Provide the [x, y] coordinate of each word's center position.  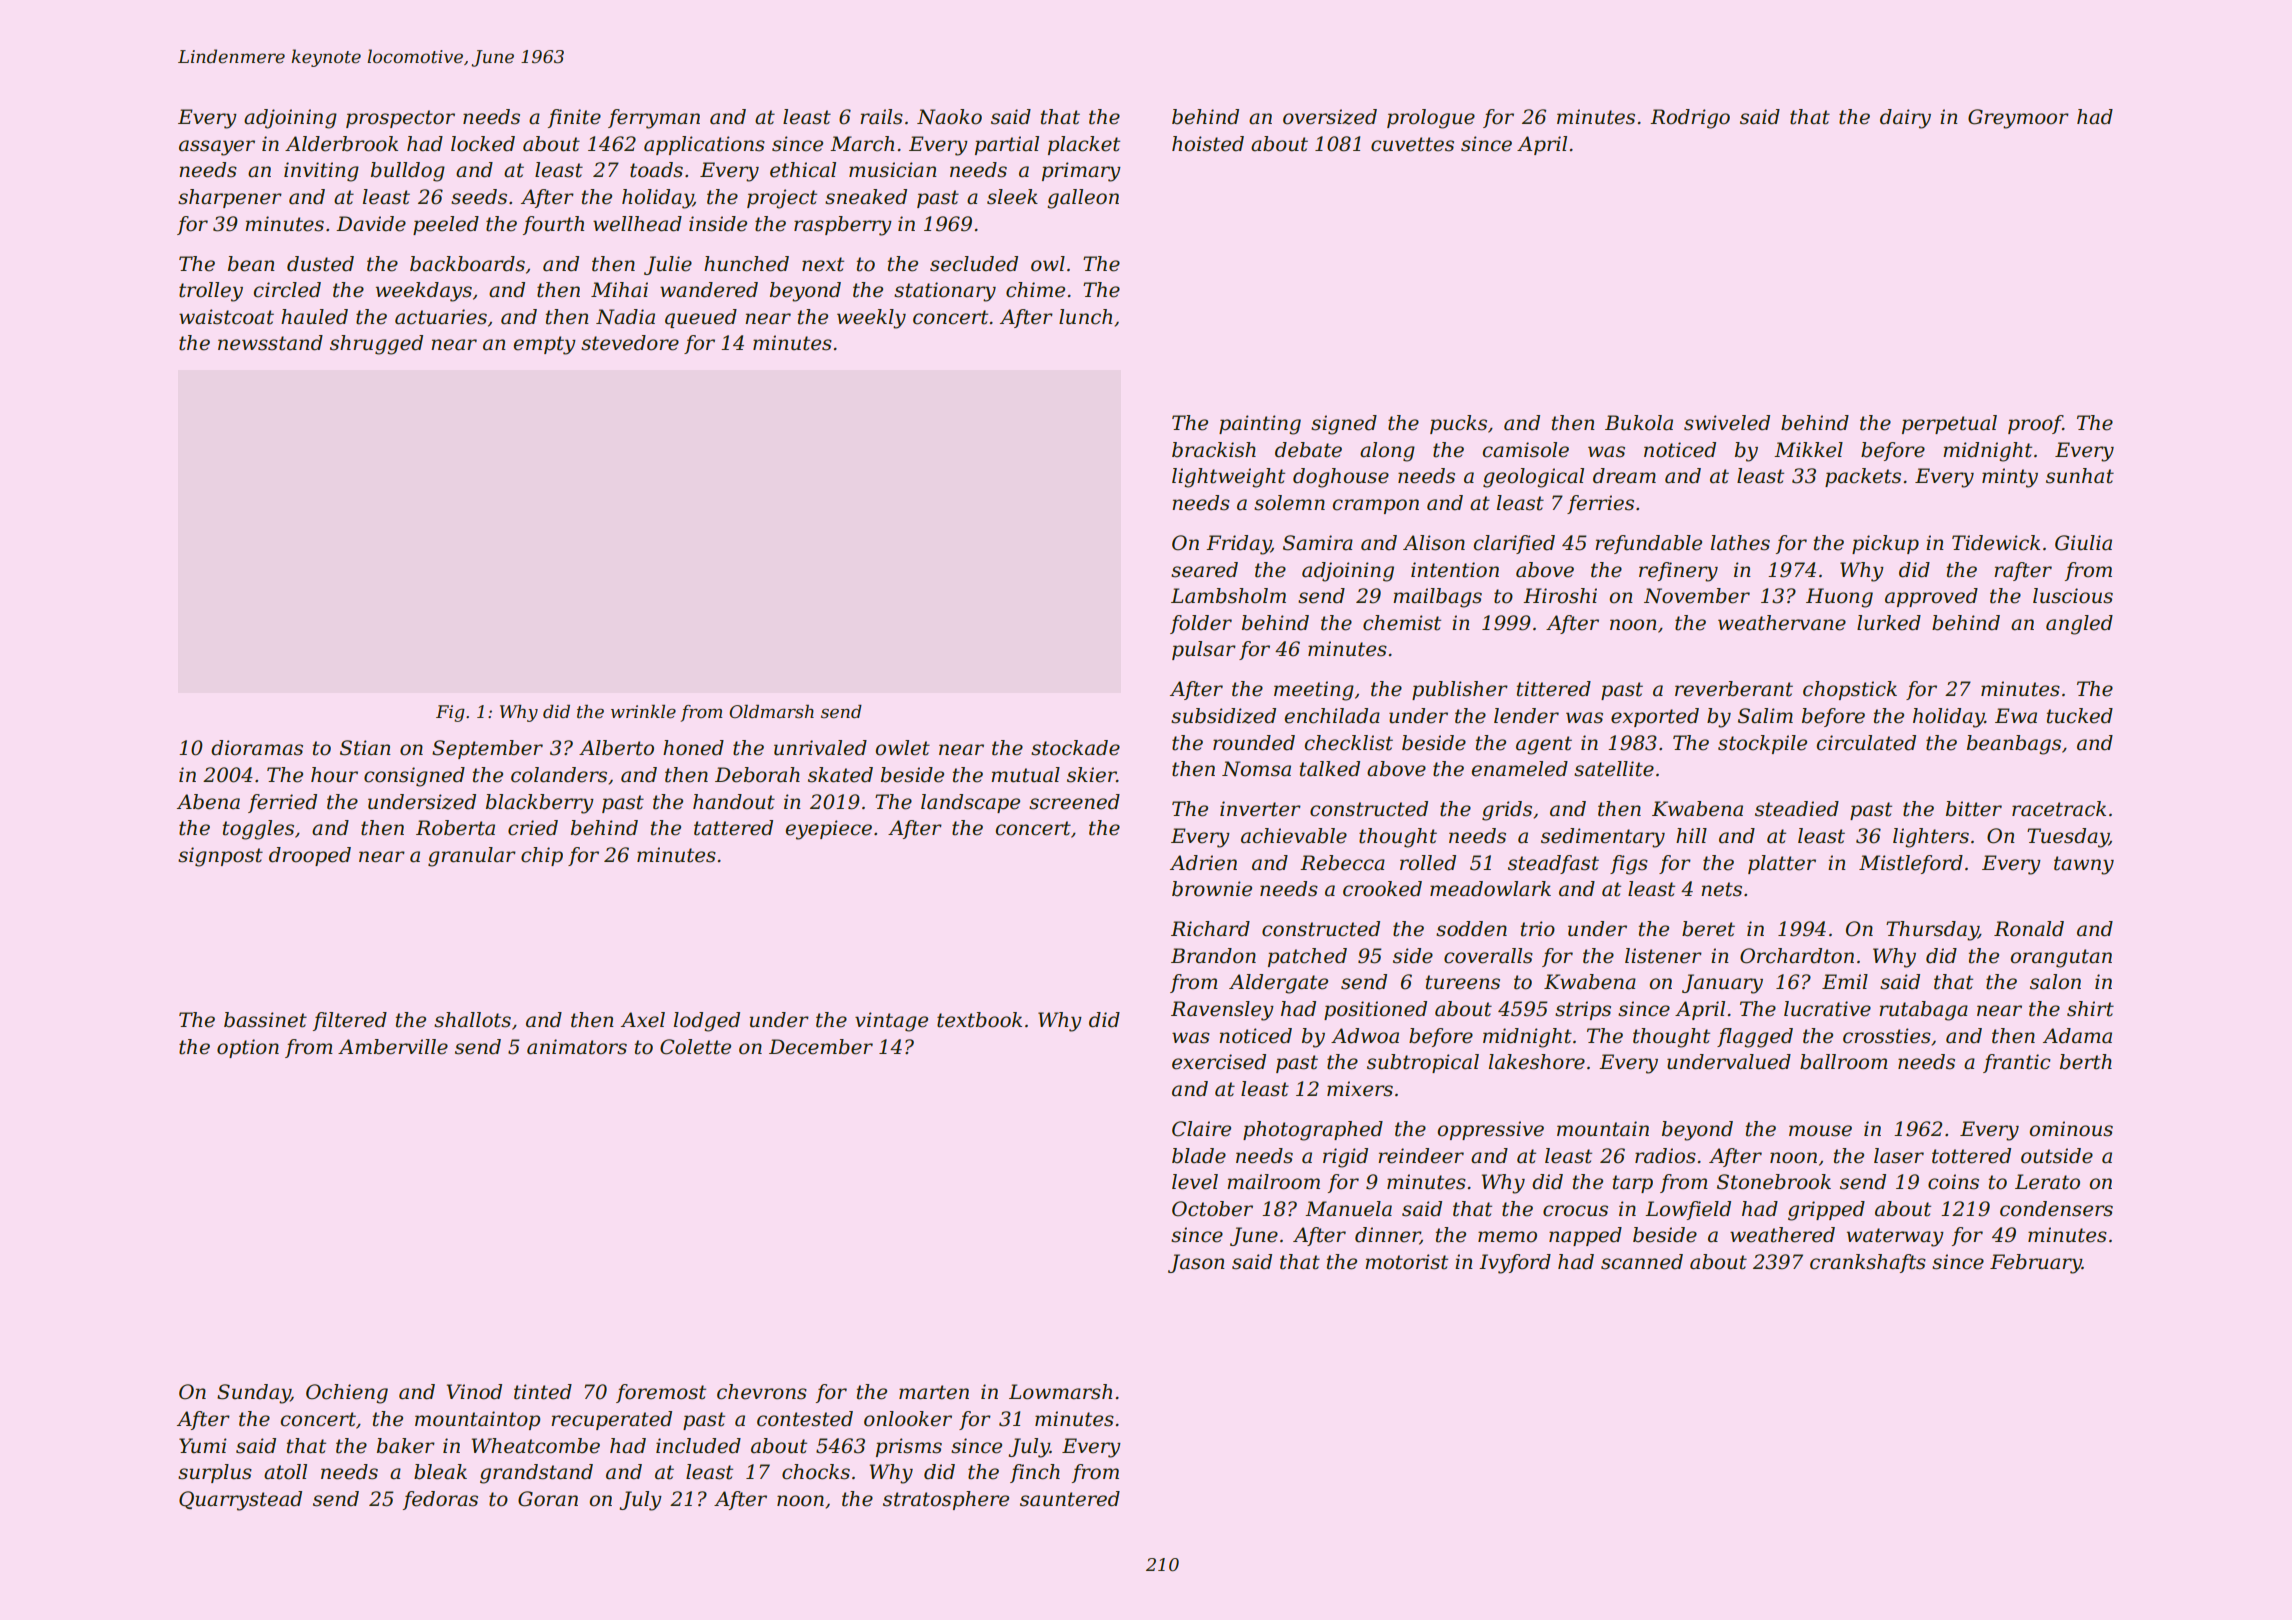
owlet [902, 748]
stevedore [630, 343]
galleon [1083, 199]
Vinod [474, 1392]
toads [656, 170]
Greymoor [2018, 119]
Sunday [254, 1394]
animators [577, 1047]
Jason [1196, 1263]
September [487, 749]
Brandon [1213, 956]
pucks [1458, 424]
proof [2035, 424]
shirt [2090, 1009]
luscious [2073, 596]
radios [1665, 1156]
